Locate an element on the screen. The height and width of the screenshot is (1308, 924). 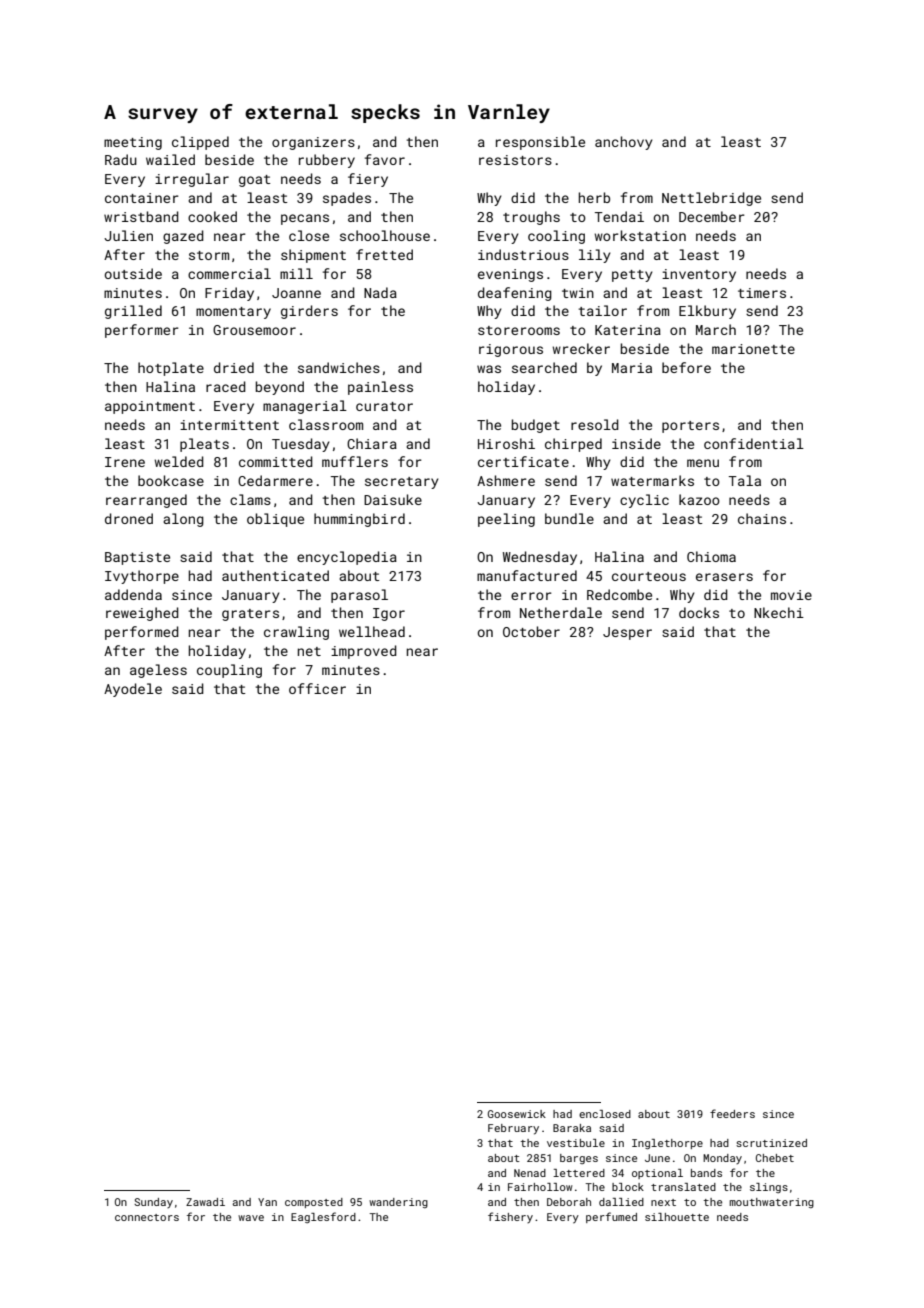
wave is located at coordinates (251, 1218).
